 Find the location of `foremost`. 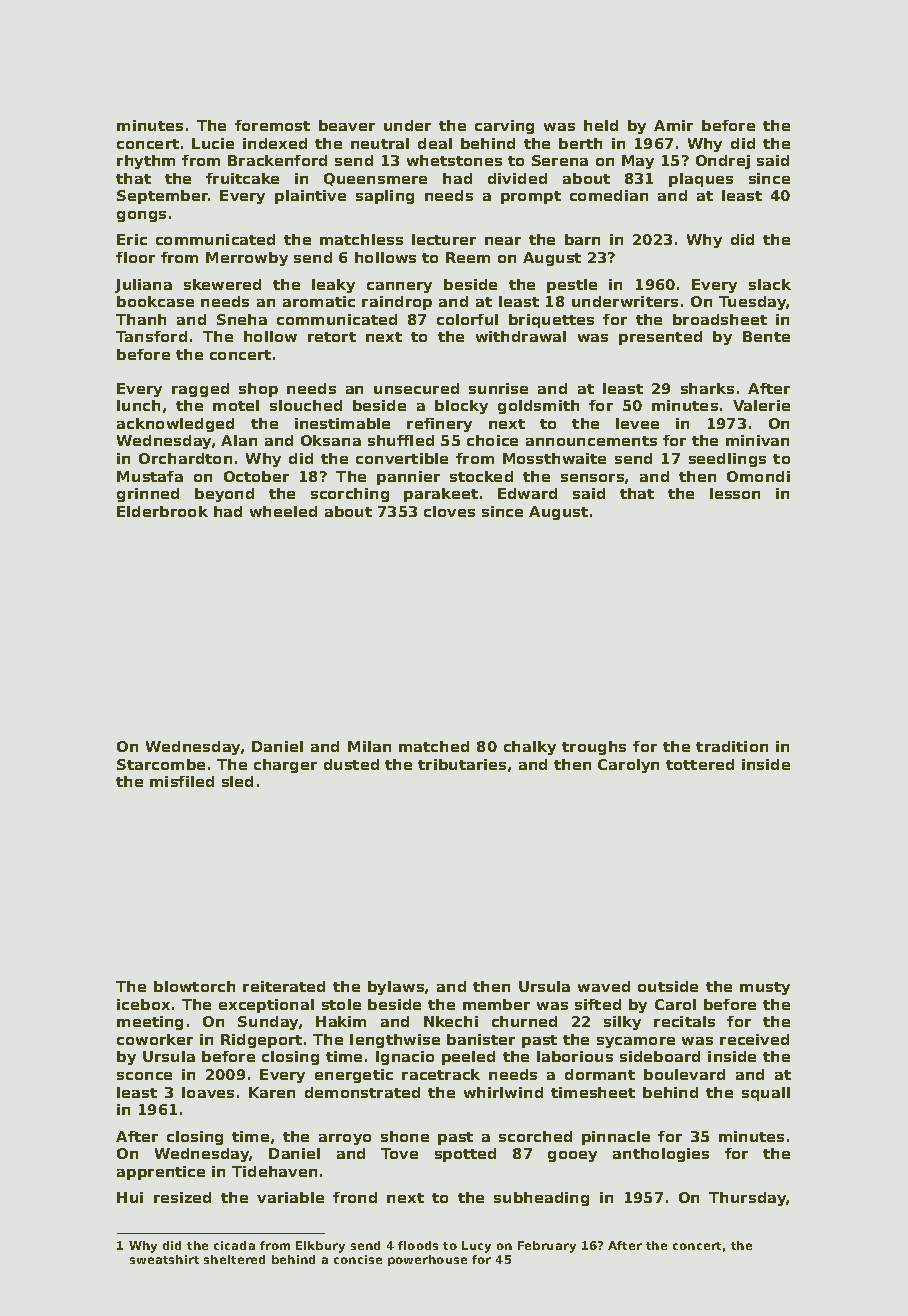

foremost is located at coordinates (272, 125).
